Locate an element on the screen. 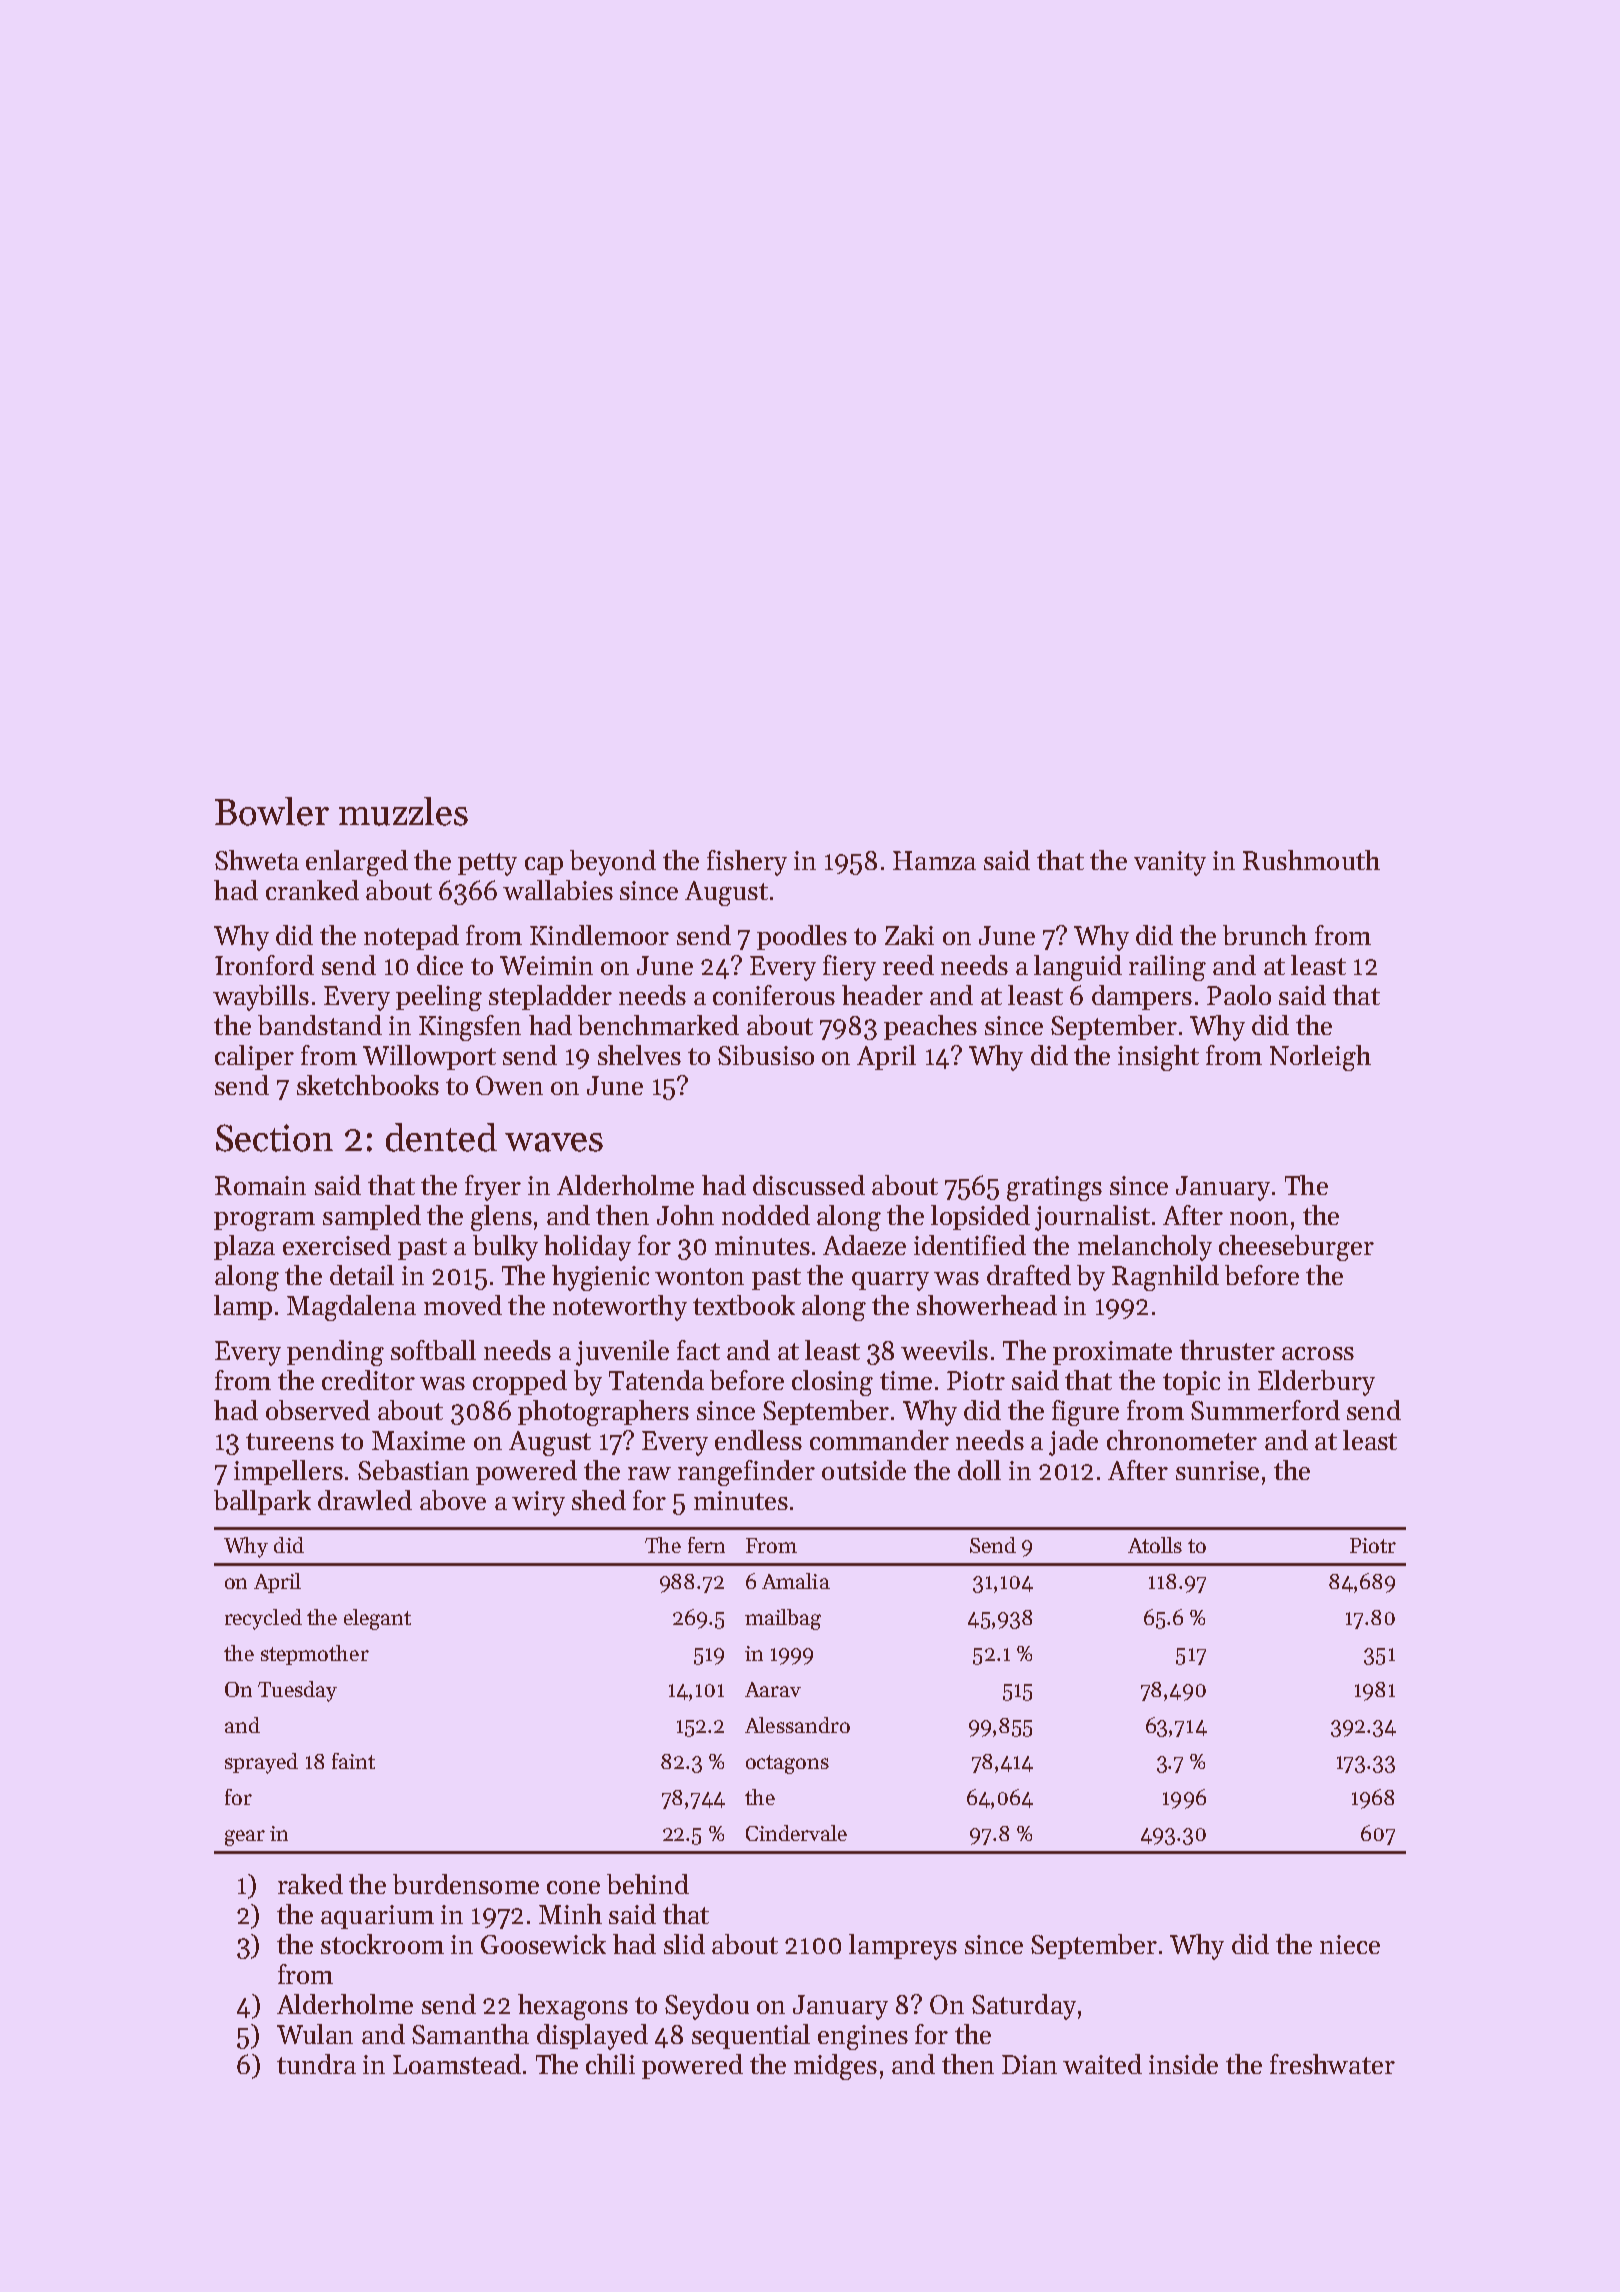  noon is located at coordinates (1259, 1218).
